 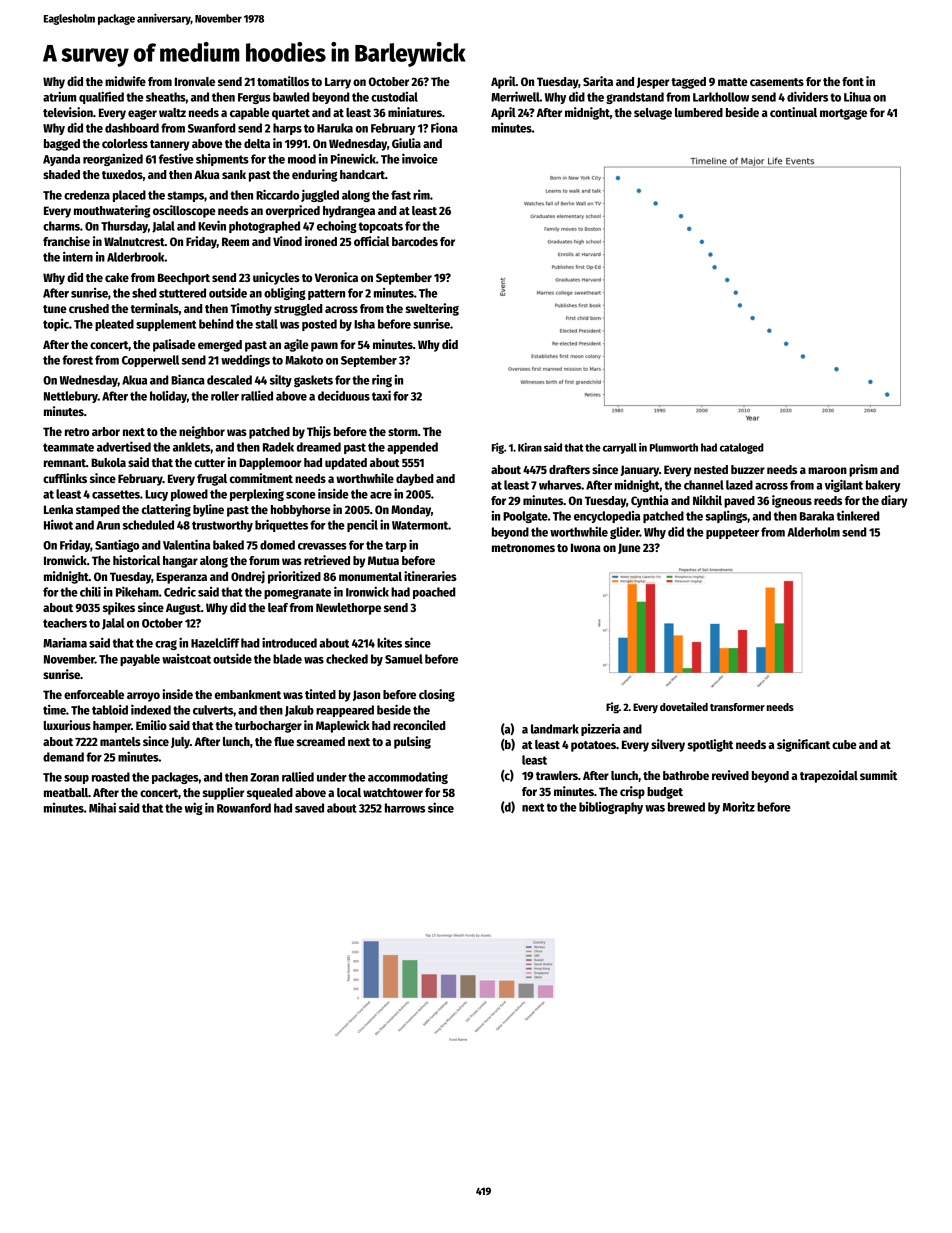 I want to click on handcart, so click(x=362, y=174).
